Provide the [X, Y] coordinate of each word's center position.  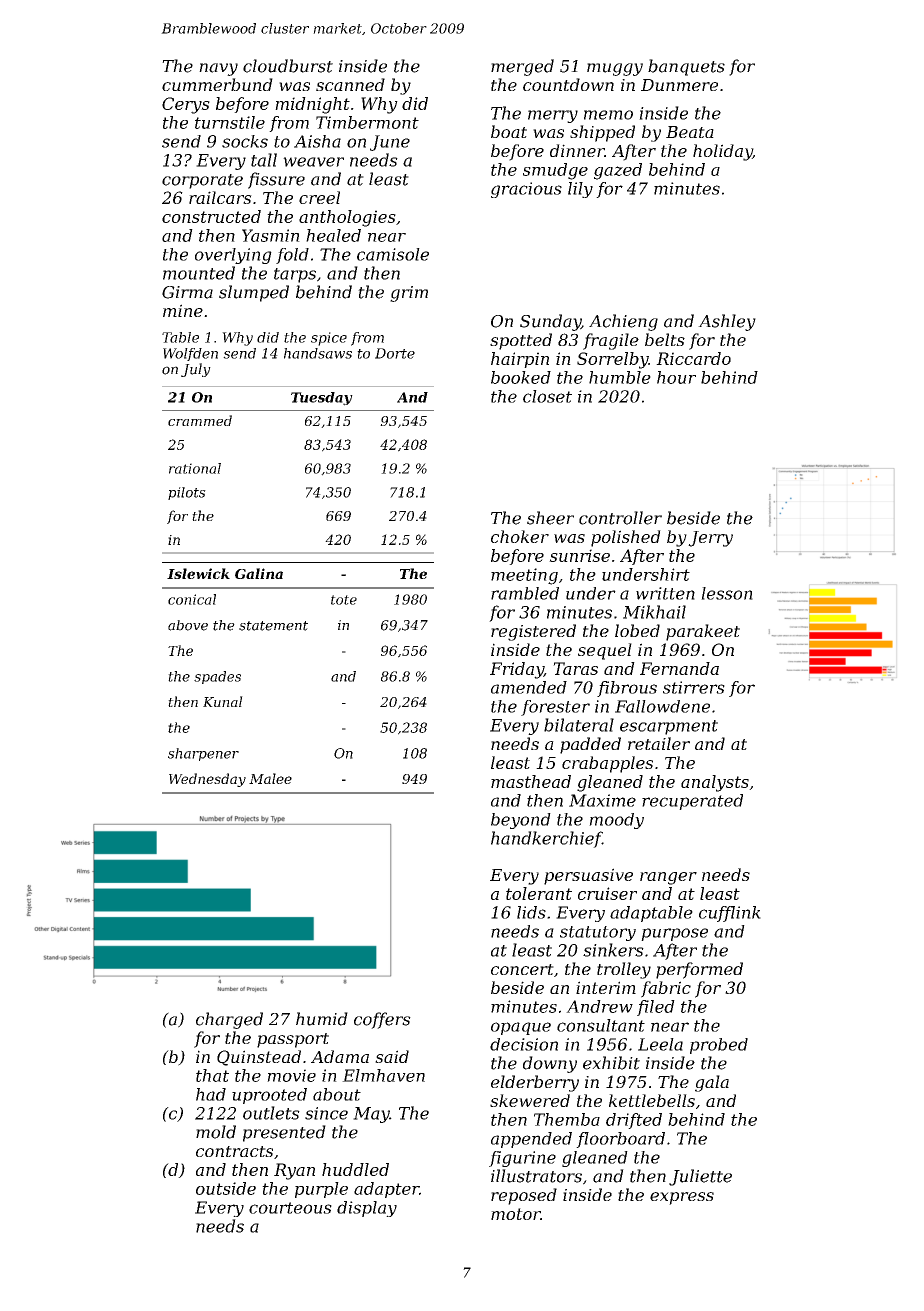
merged [522, 67]
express [682, 1198]
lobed [637, 630]
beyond [521, 821]
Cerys [186, 105]
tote [344, 600]
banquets [686, 67]
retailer [659, 743]
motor [516, 1214]
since [326, 1113]
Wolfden [190, 354]
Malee [270, 778]
